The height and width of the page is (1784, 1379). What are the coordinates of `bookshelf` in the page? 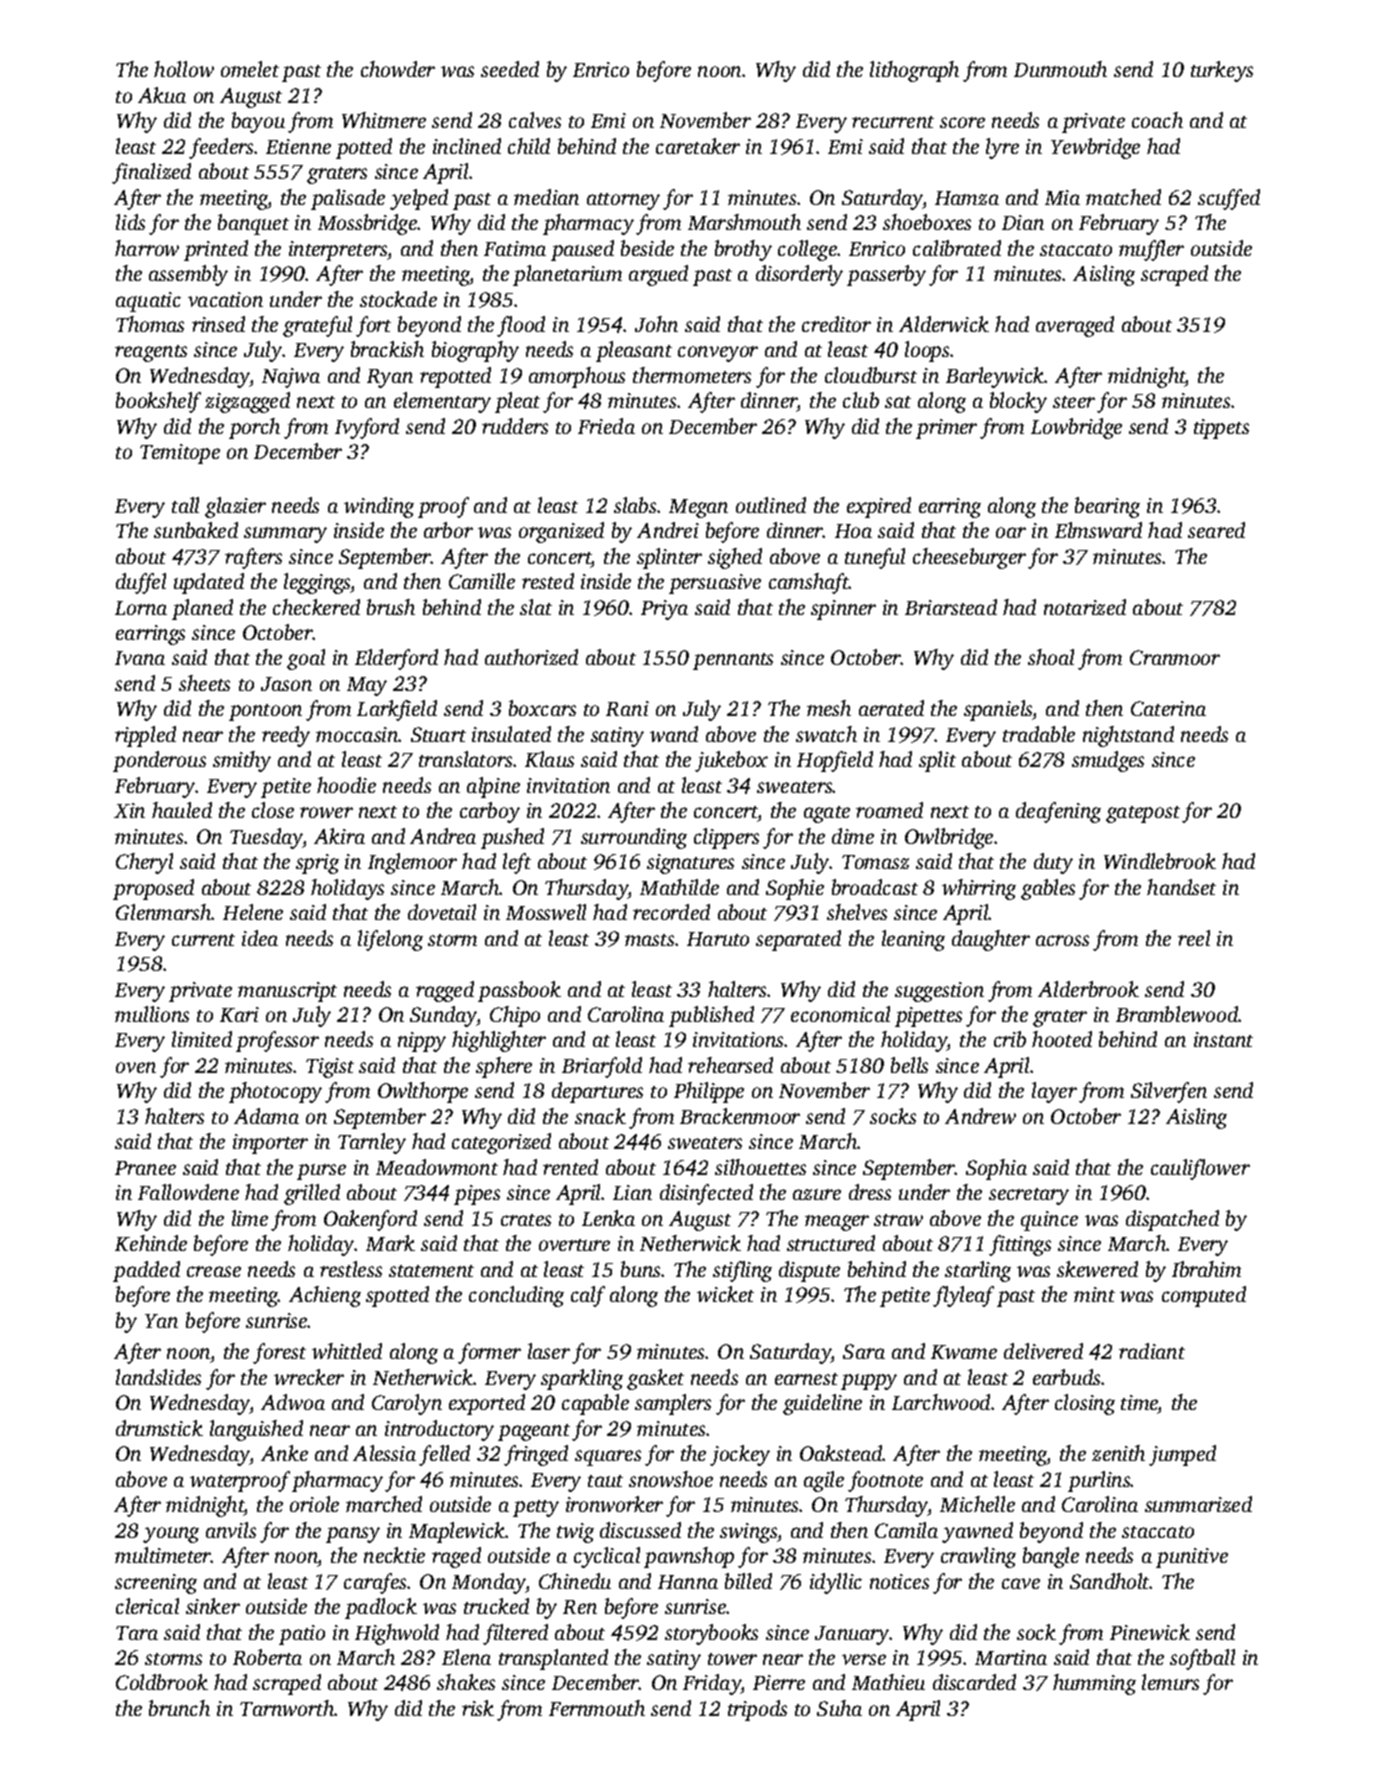 It's located at (158, 402).
